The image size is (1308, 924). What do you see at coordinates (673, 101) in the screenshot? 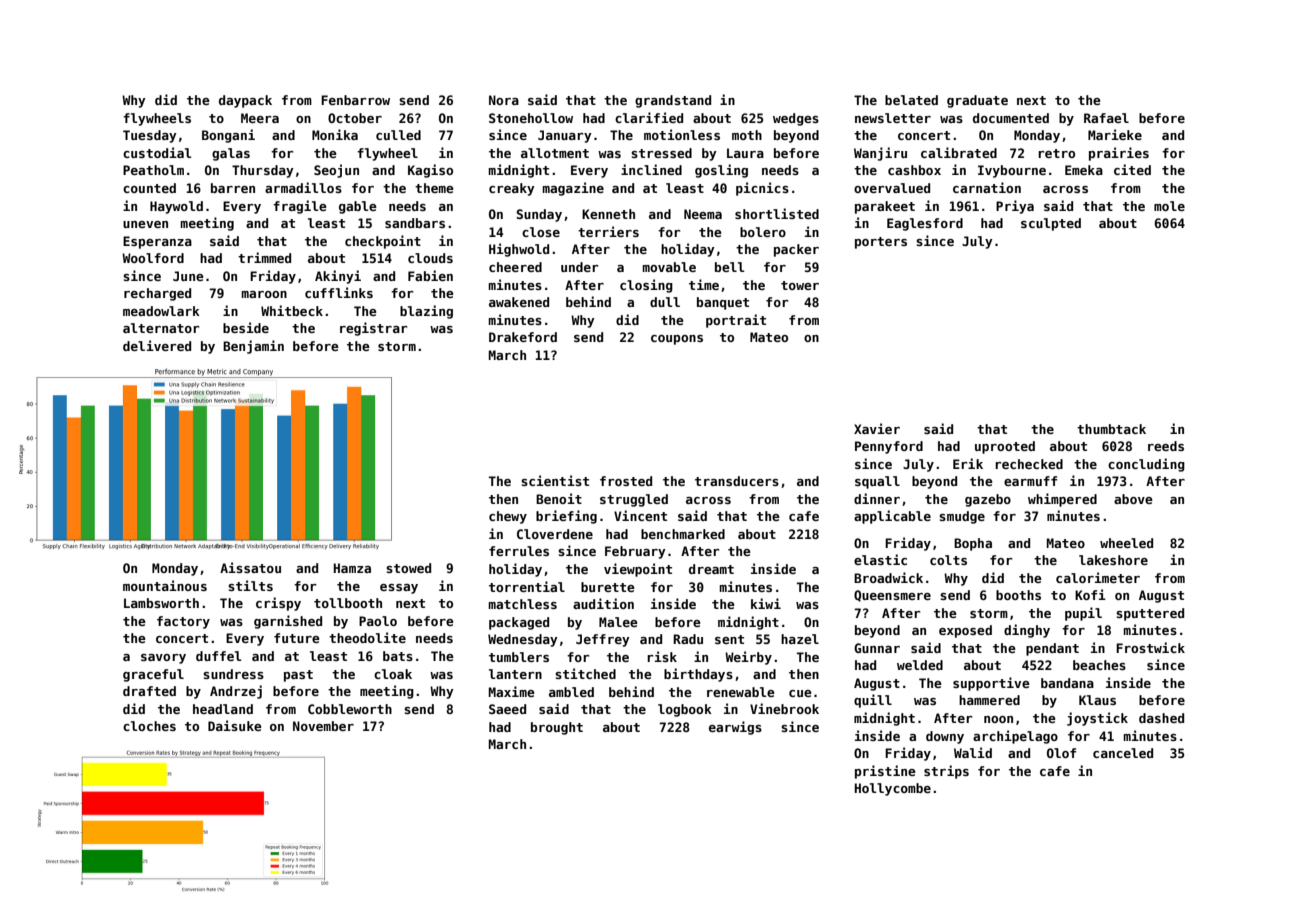
I see `grandstand` at bounding box center [673, 101].
